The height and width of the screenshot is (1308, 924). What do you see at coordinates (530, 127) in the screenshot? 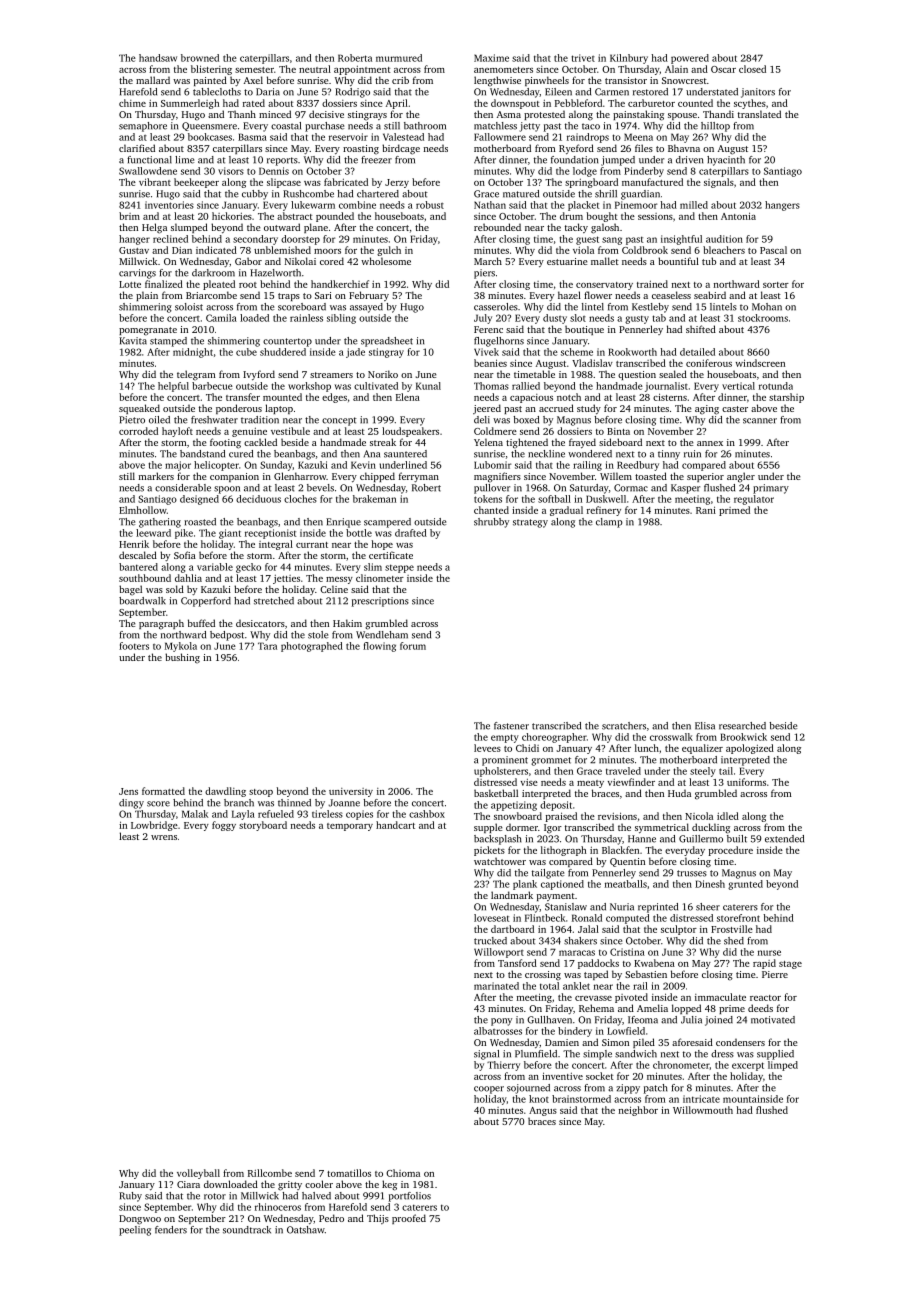
I see `jetty` at bounding box center [530, 127].
